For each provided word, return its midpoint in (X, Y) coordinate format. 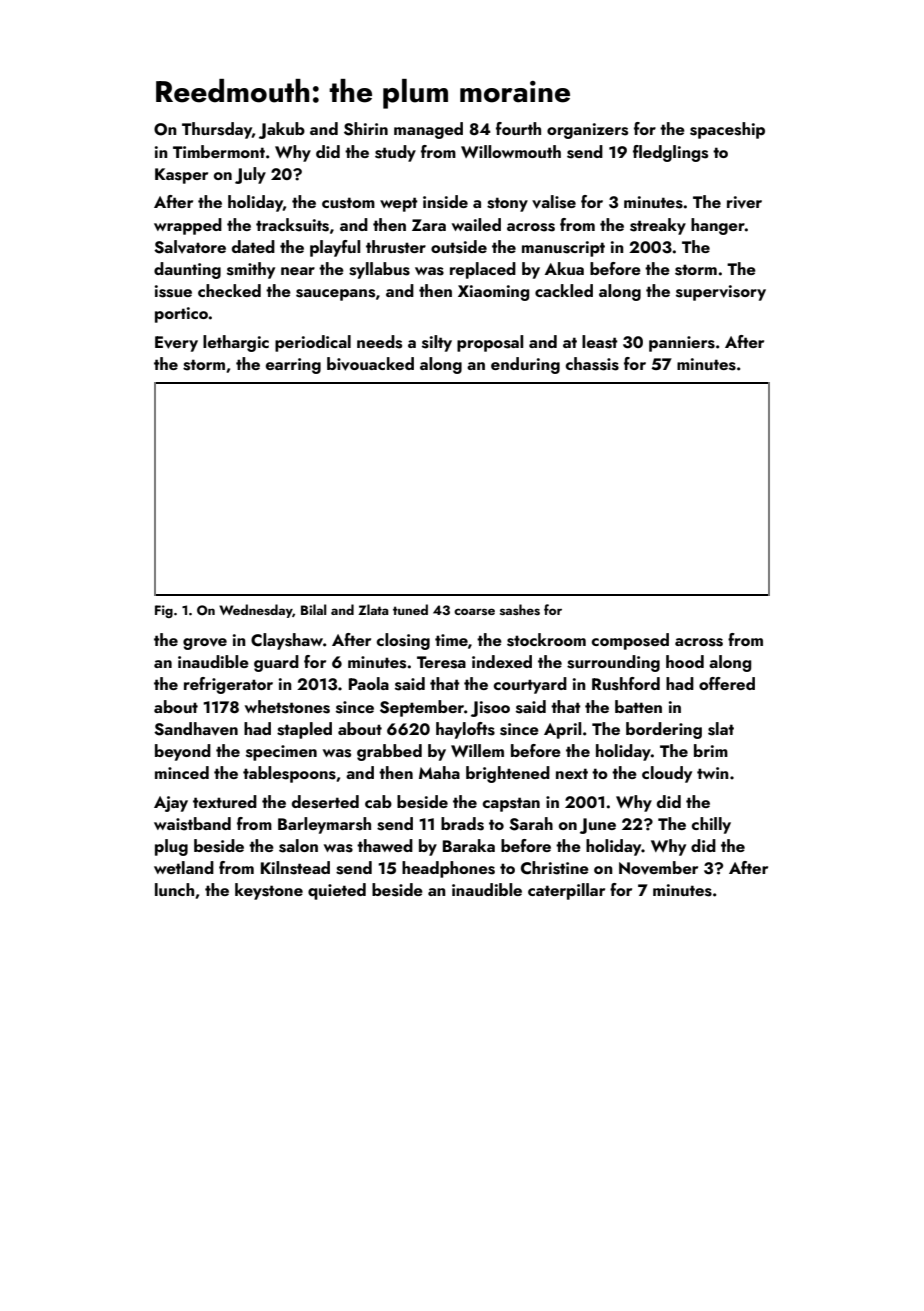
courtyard (530, 685)
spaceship (727, 130)
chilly (711, 825)
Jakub (282, 130)
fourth (518, 128)
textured (225, 801)
